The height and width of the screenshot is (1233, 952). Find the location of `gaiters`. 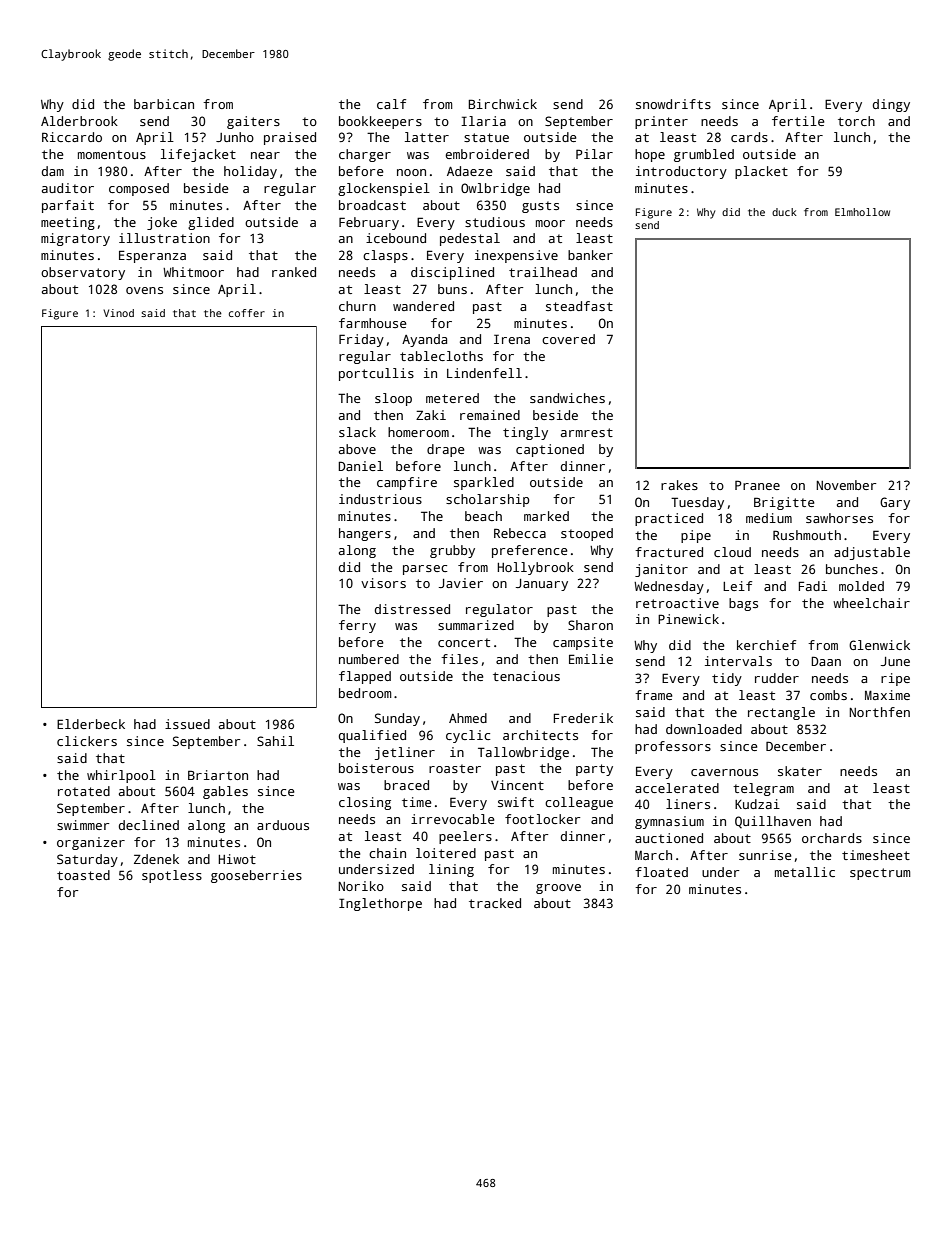

gaiters is located at coordinates (253, 122).
